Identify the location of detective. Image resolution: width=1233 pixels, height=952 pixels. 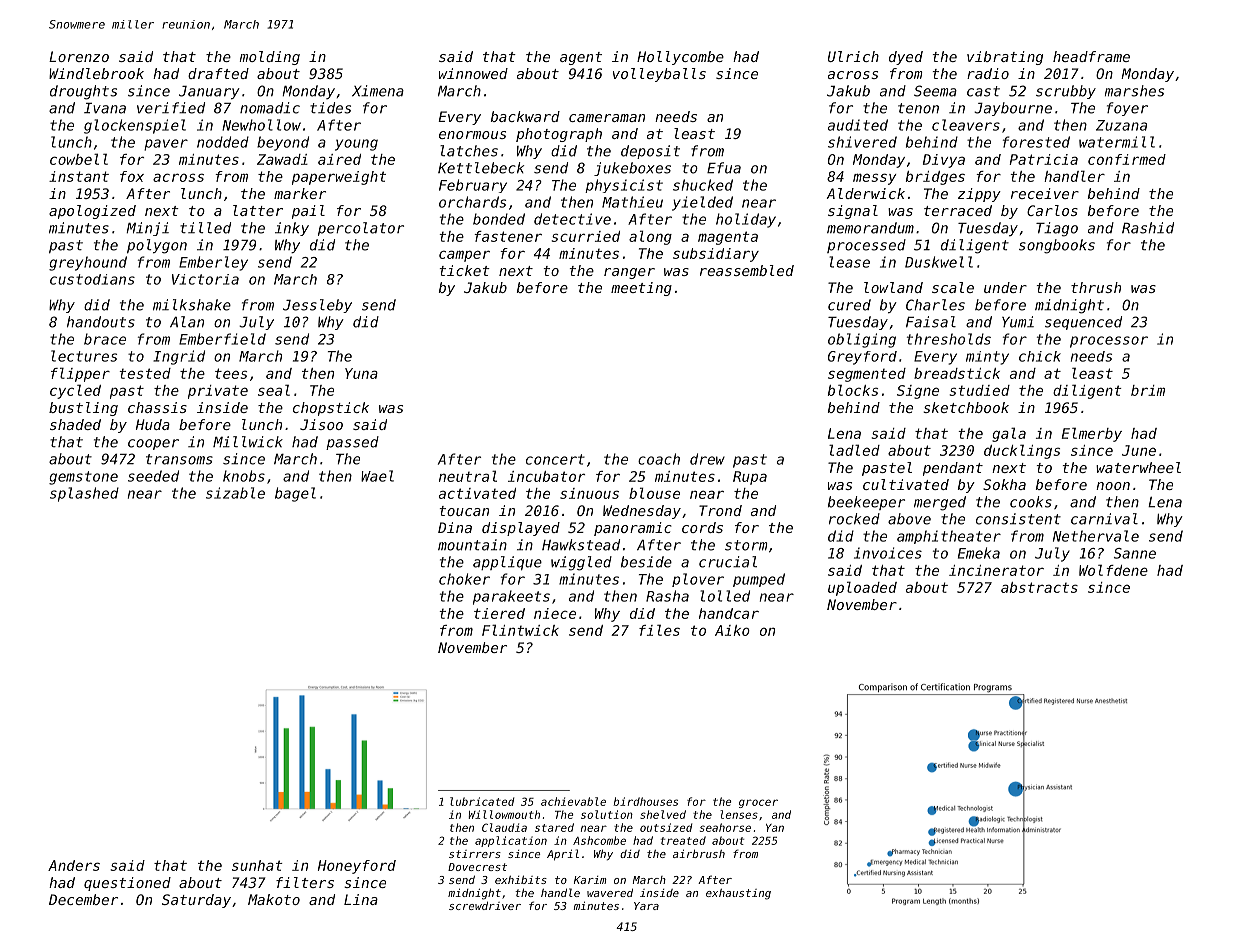
(572, 219).
